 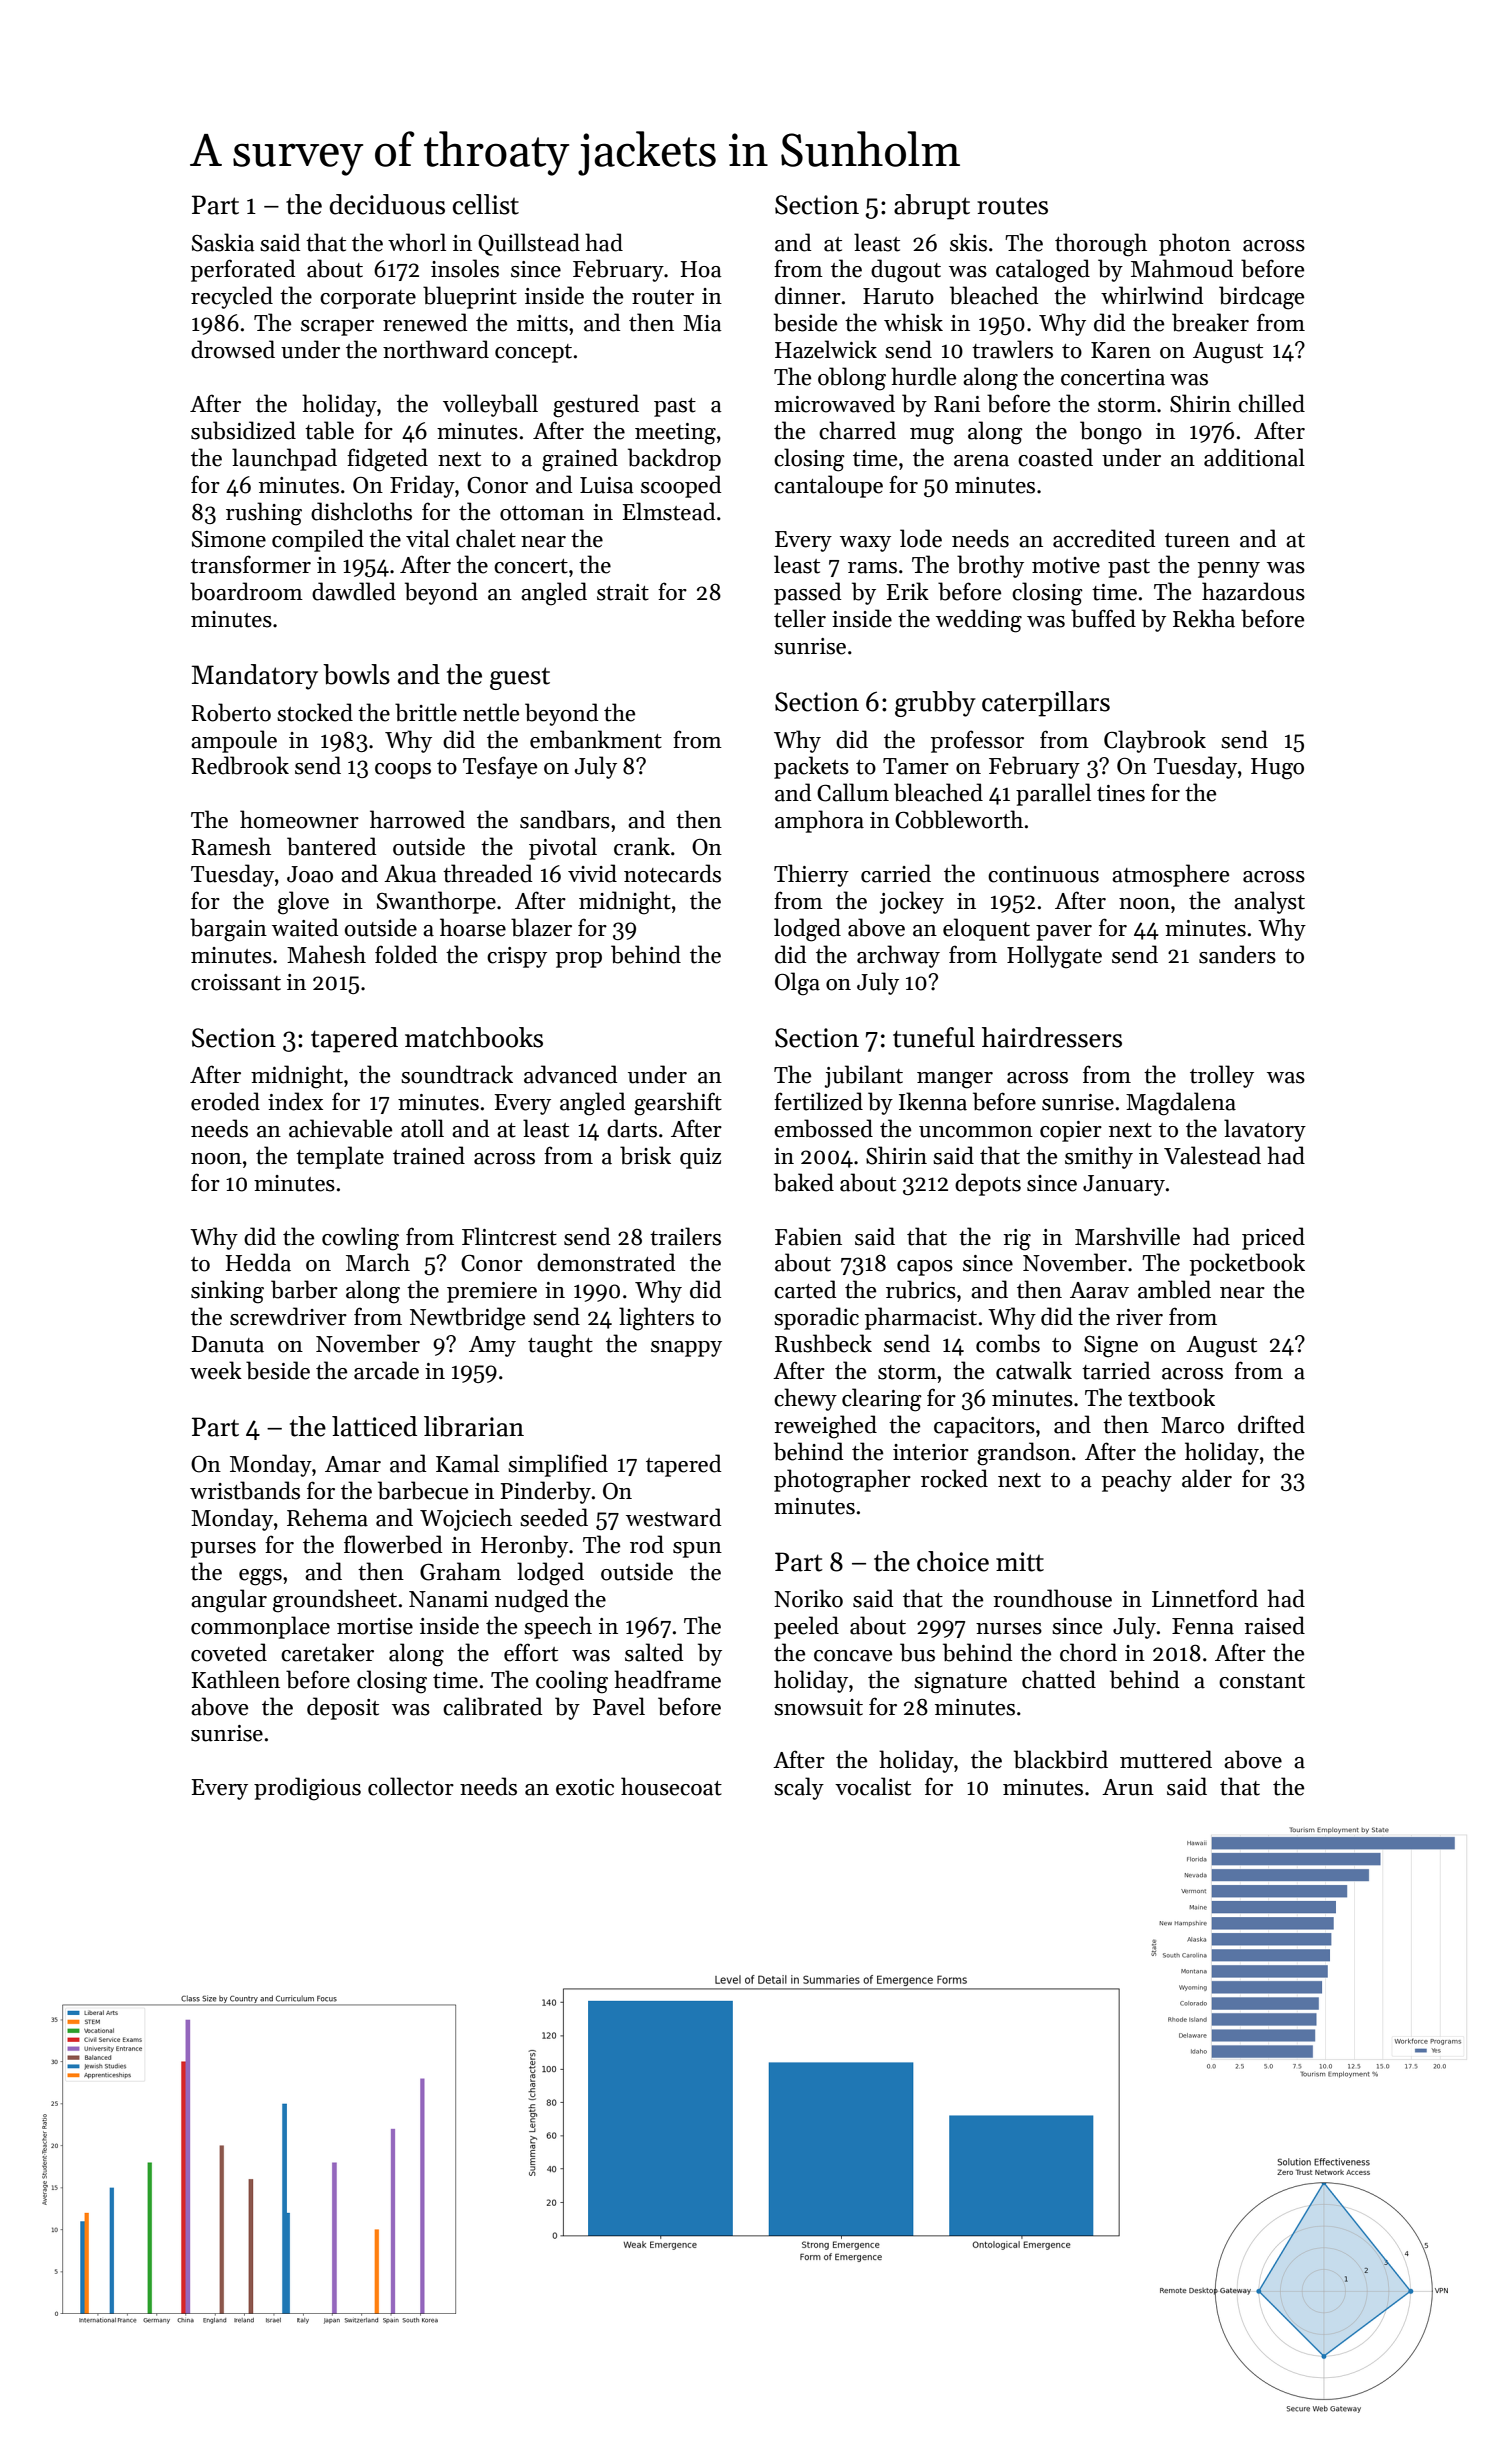 What do you see at coordinates (1195, 244) in the document?
I see `photon` at bounding box center [1195, 244].
